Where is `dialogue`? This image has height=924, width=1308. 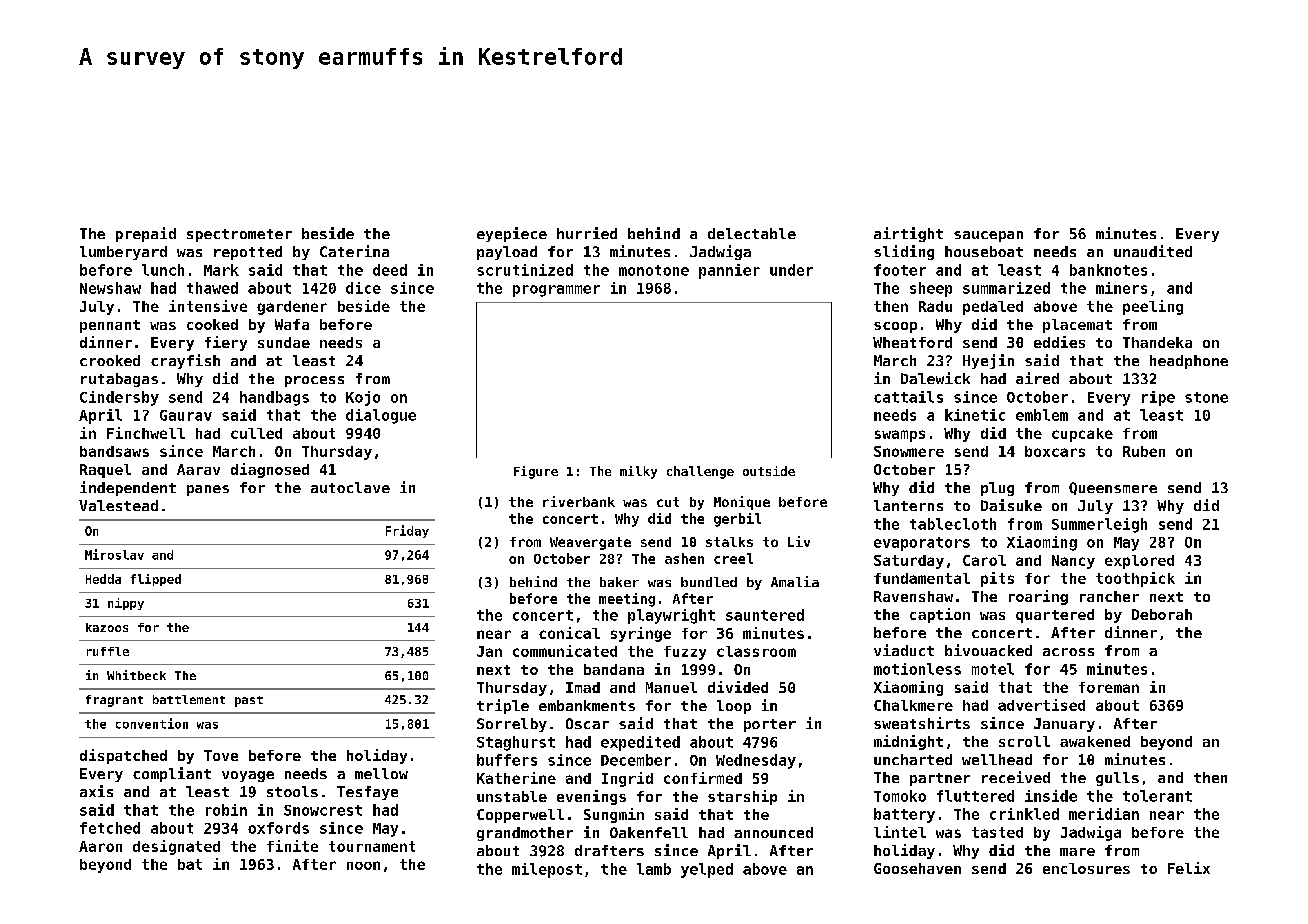 dialogue is located at coordinates (381, 416).
